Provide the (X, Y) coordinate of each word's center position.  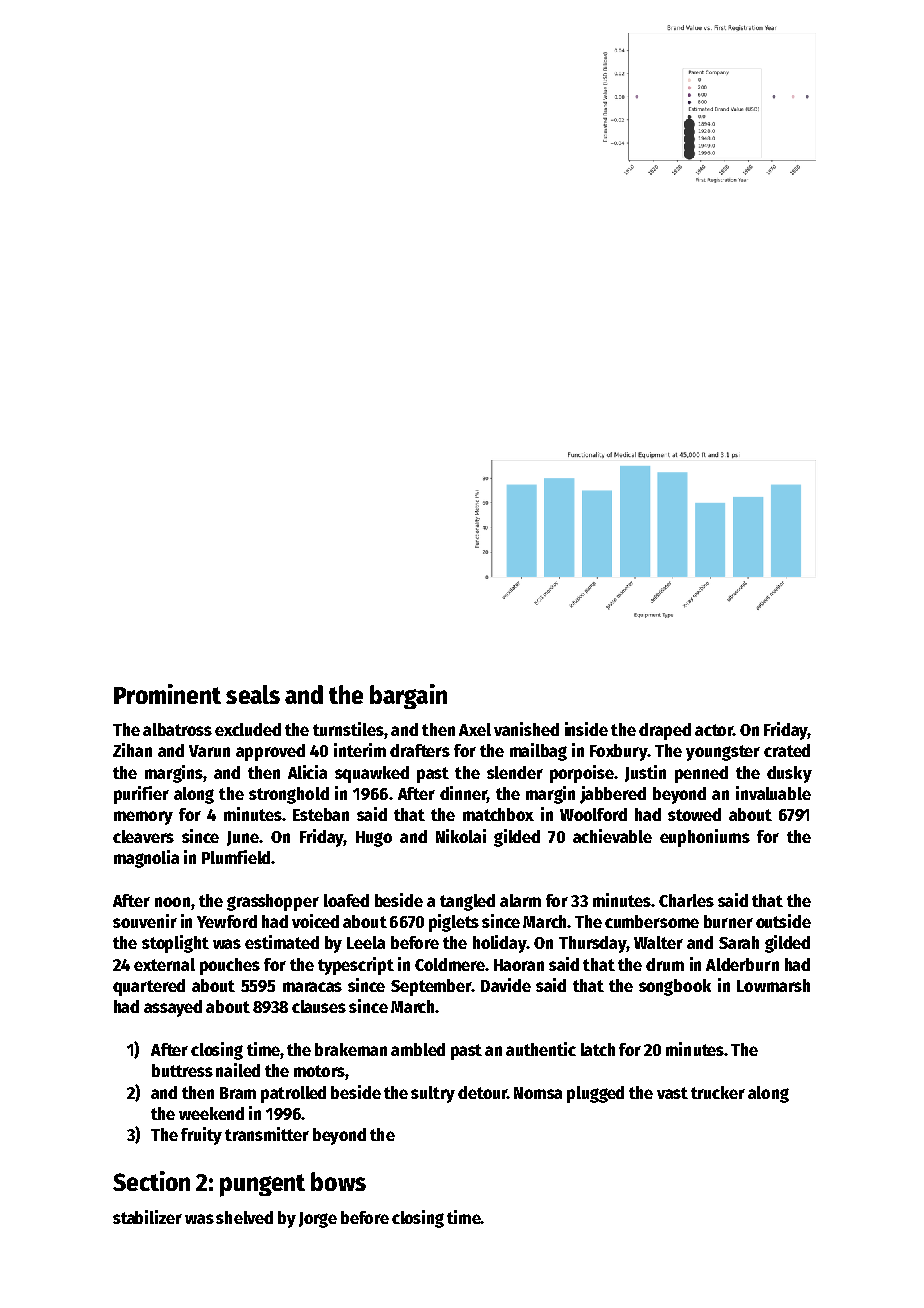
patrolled (293, 1094)
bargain (408, 696)
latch (598, 1049)
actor (714, 730)
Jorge (318, 1220)
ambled (418, 1049)
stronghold (289, 795)
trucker (718, 1092)
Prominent (167, 694)
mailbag (538, 752)
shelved (244, 1217)
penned (701, 774)
